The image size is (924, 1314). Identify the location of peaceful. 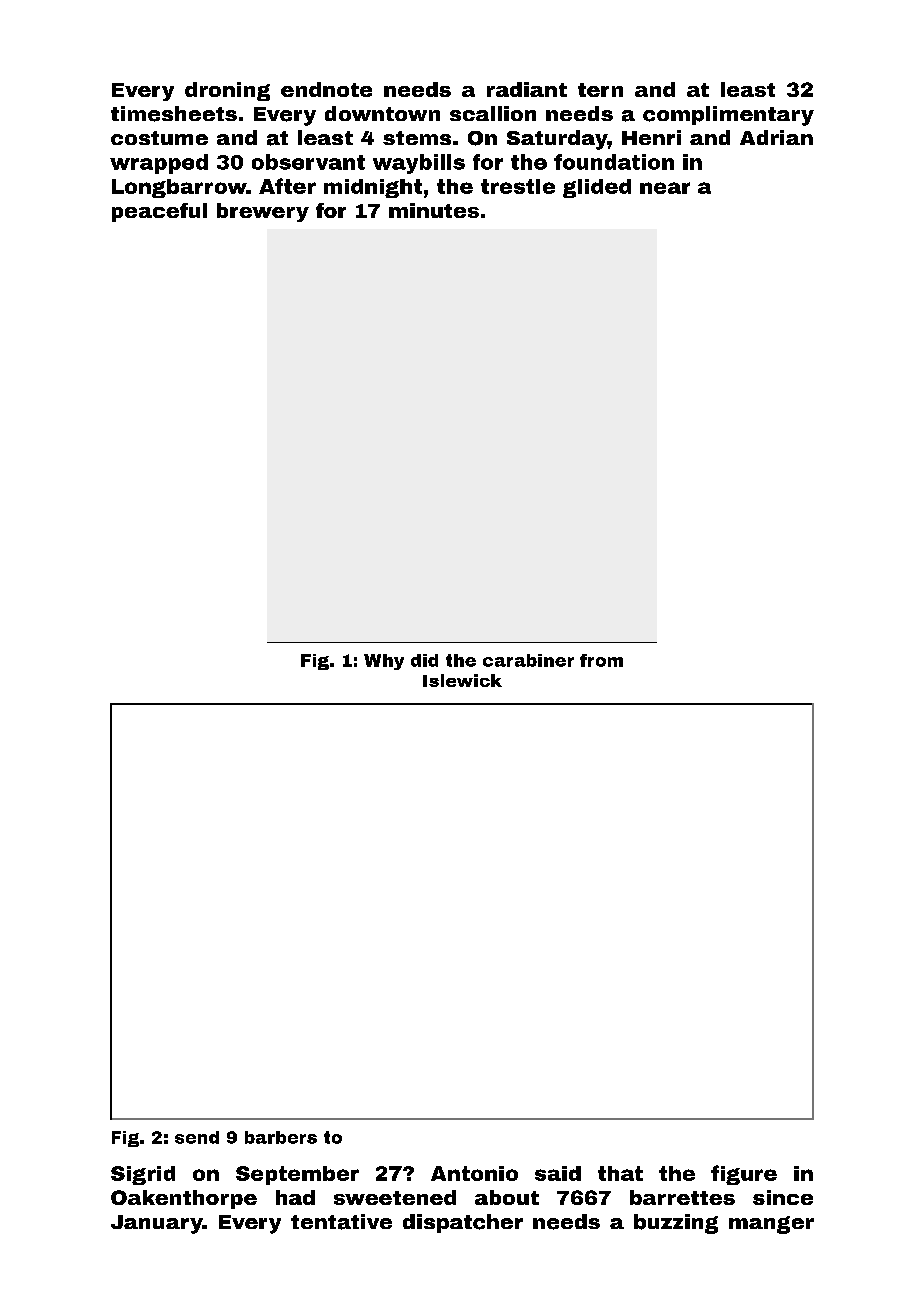
(159, 212).
